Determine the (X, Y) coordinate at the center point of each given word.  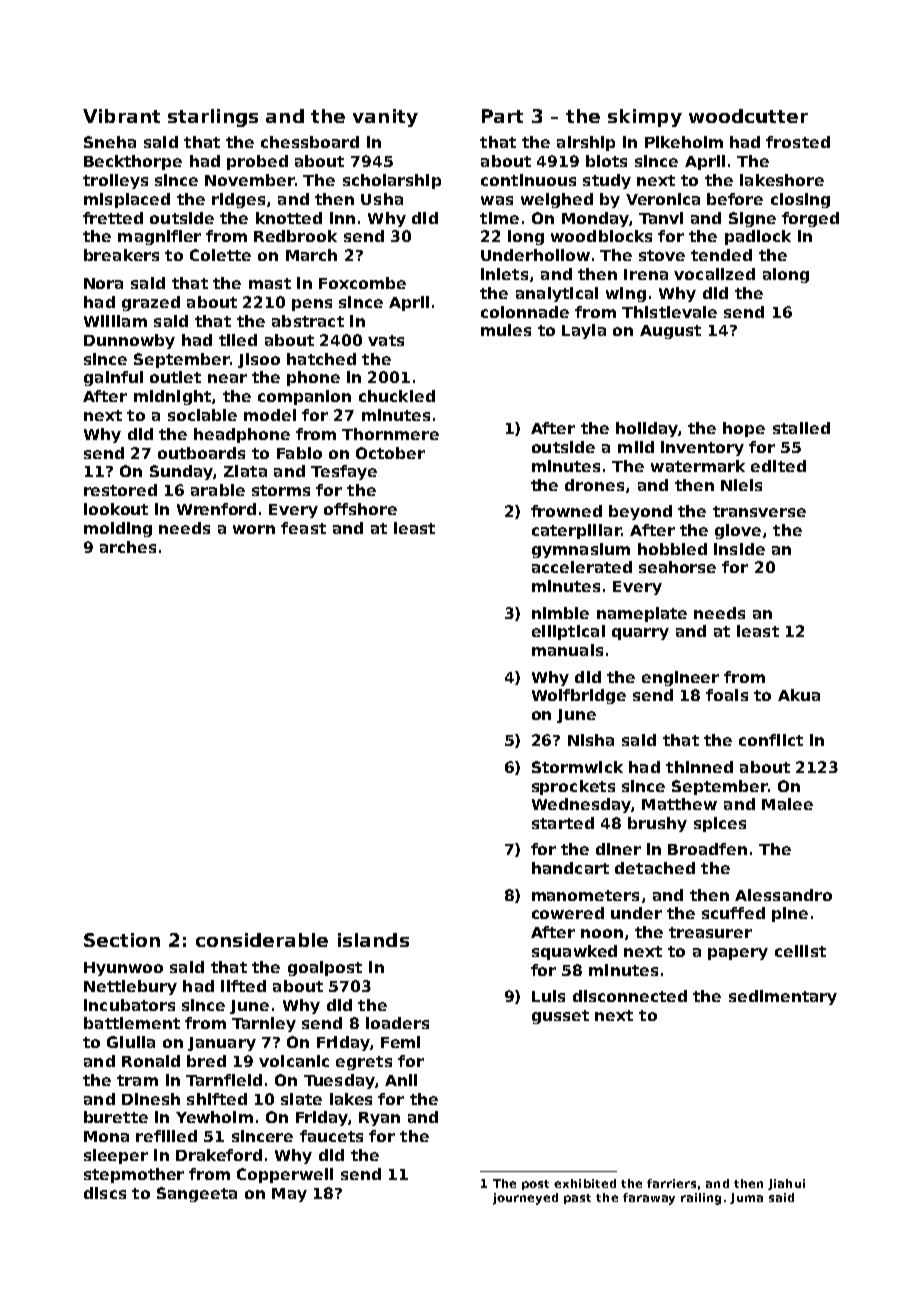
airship (586, 143)
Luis (548, 996)
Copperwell (285, 1175)
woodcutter (748, 116)
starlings (213, 118)
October (390, 453)
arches (128, 547)
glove (738, 531)
